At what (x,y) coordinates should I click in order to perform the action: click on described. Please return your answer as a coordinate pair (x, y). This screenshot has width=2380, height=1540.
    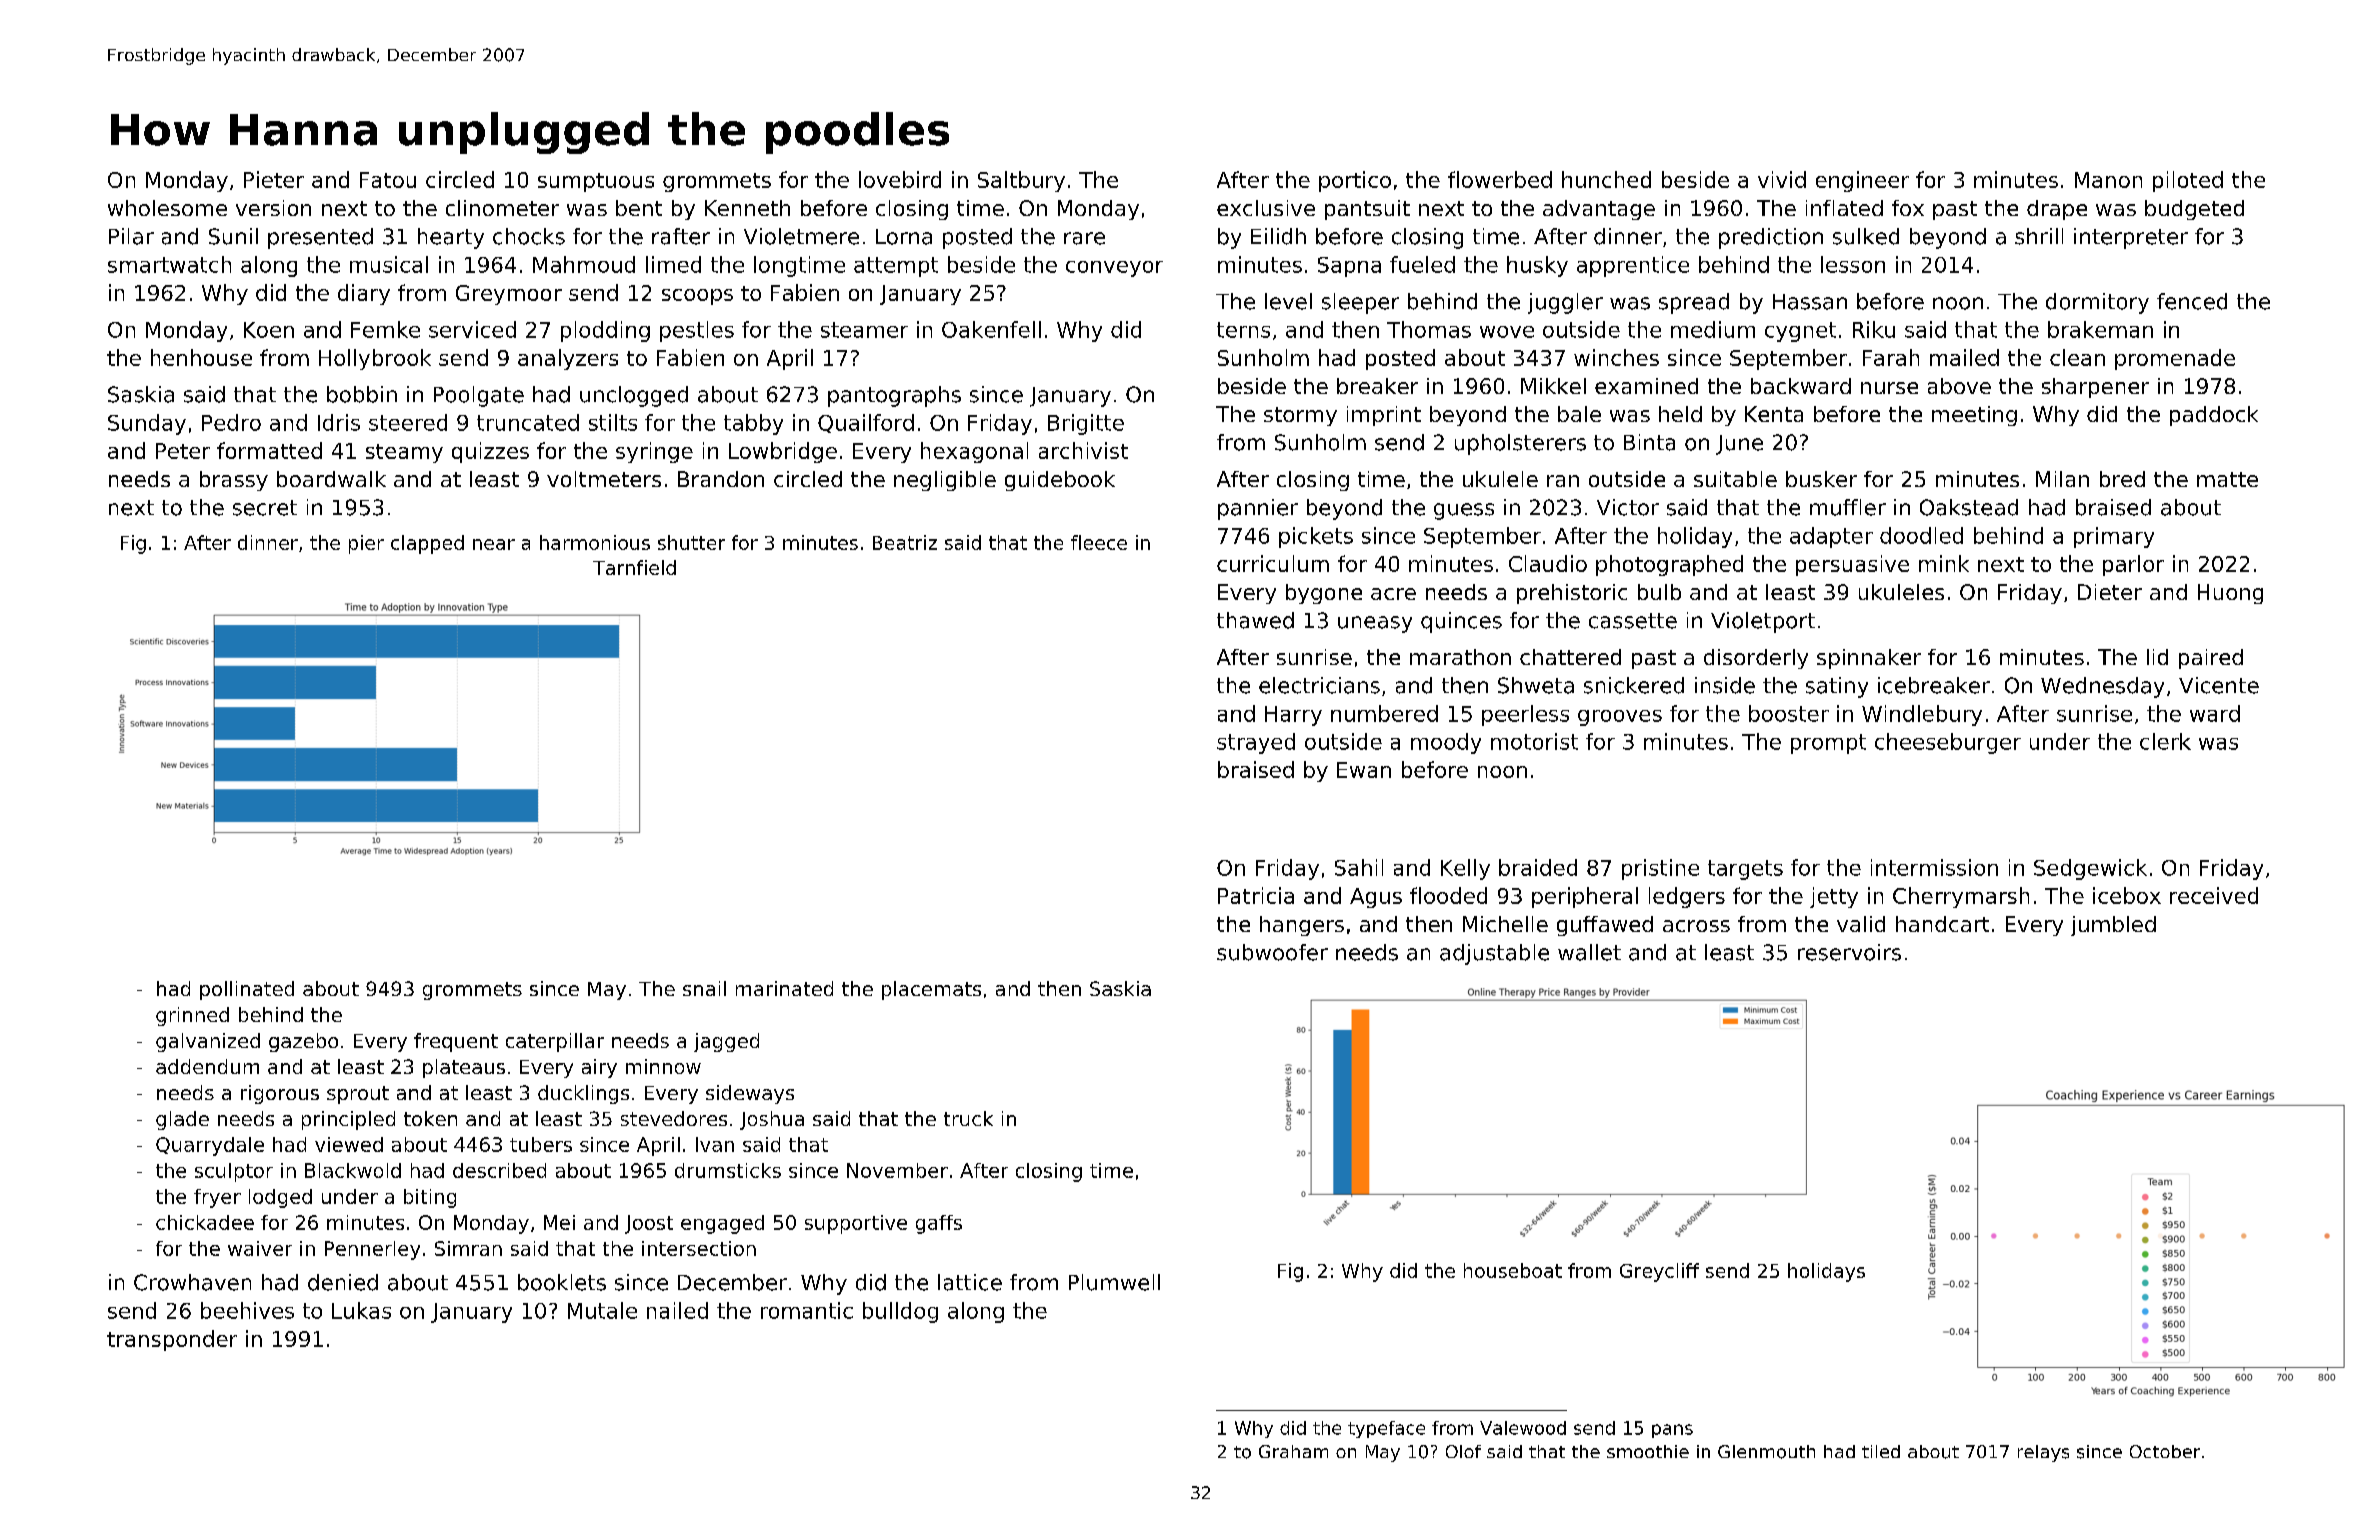
    Looking at the image, I should click on (499, 1170).
